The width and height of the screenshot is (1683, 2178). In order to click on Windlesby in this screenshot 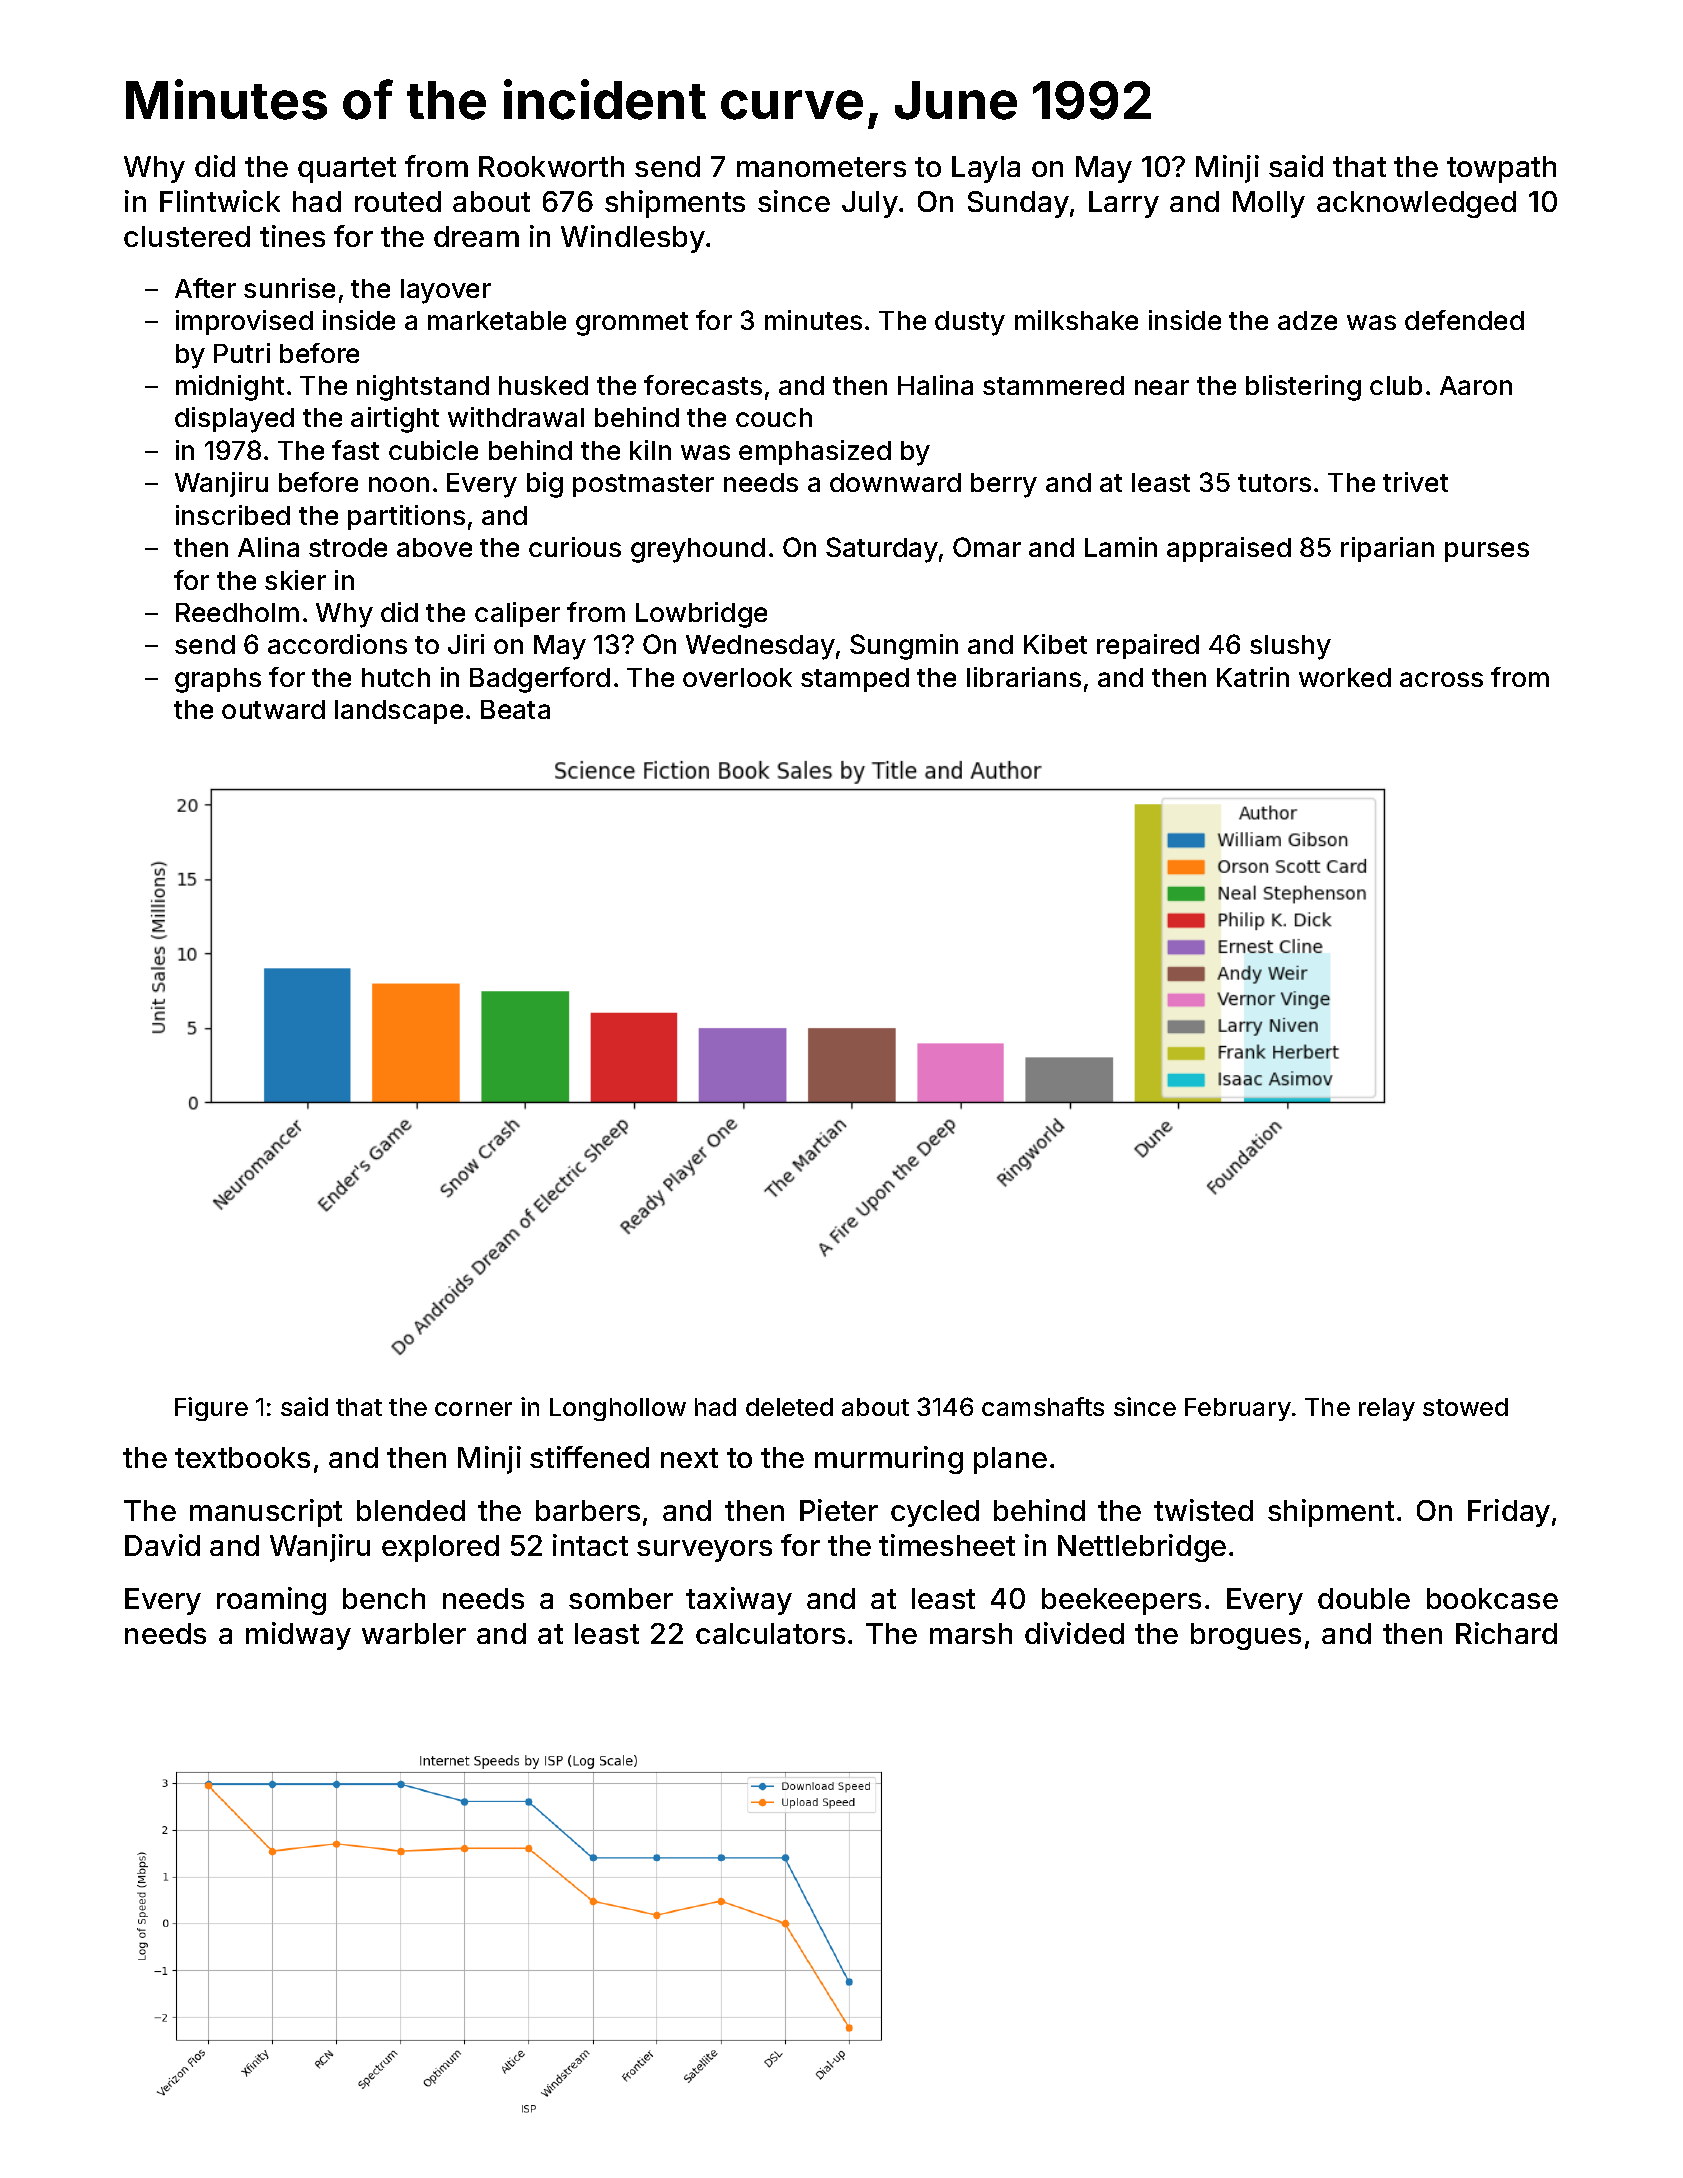, I will do `click(633, 239)`.
